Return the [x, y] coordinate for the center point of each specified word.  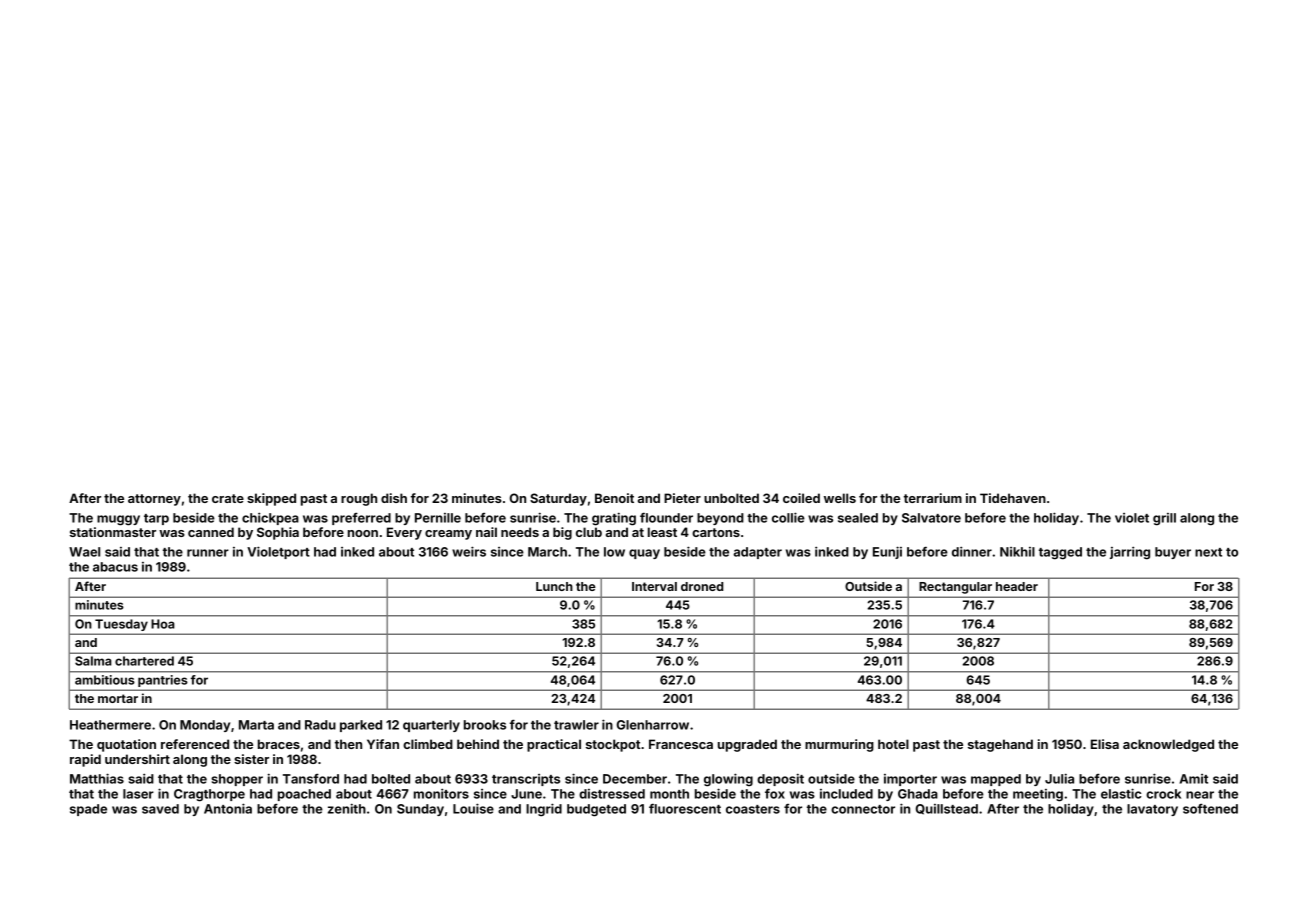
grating [614, 519]
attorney [154, 500]
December [635, 779]
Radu [320, 725]
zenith [347, 808]
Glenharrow [653, 725]
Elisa [1105, 744]
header [1017, 586]
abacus [115, 567]
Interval [654, 586]
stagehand [1000, 745]
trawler [576, 725]
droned [702, 586]
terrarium [933, 498]
